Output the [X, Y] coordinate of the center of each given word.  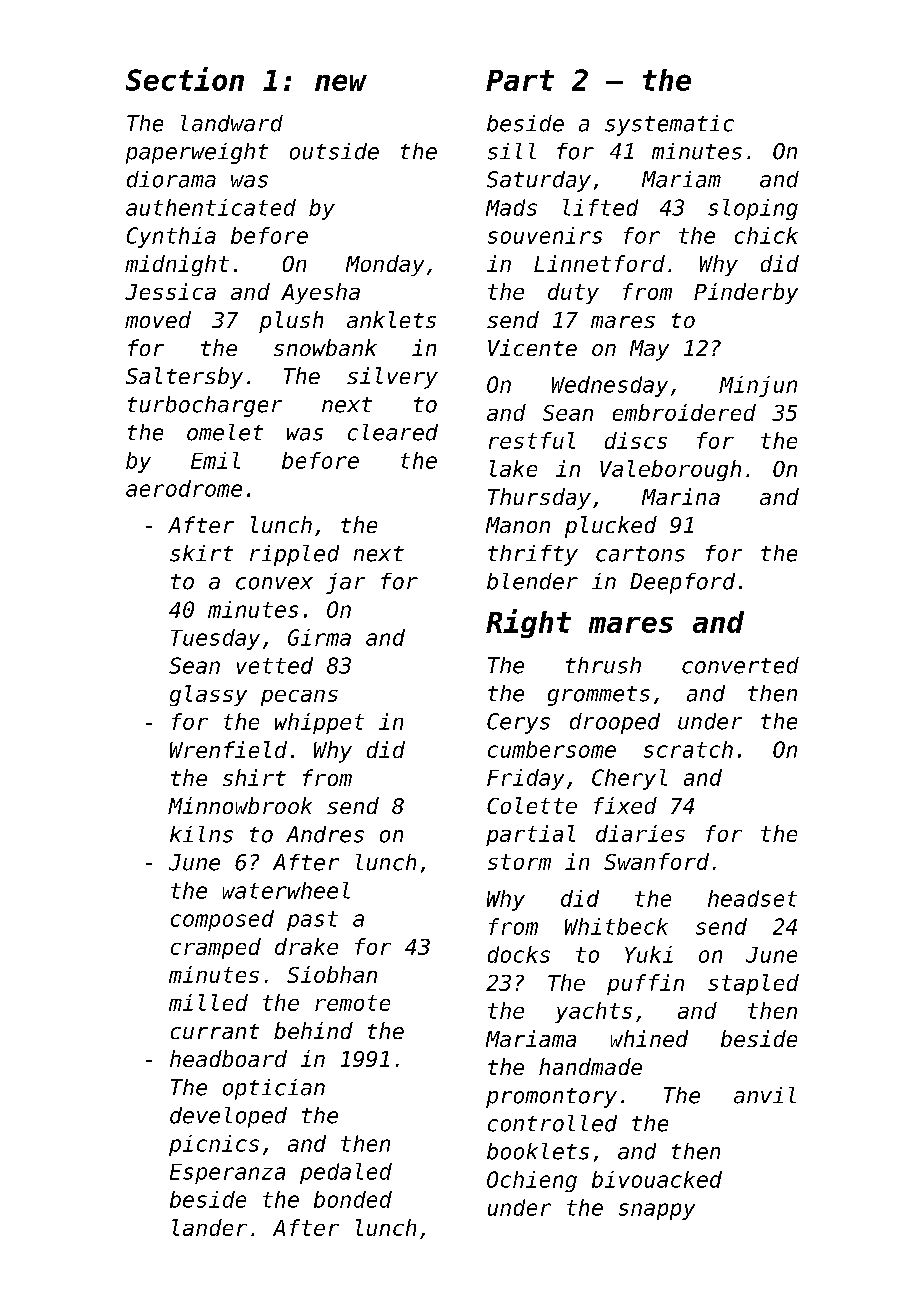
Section [185, 79]
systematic [669, 125]
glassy [208, 695]
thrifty [533, 555]
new [341, 82]
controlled [552, 1123]
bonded [353, 1199]
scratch [688, 749]
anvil [765, 1095]
